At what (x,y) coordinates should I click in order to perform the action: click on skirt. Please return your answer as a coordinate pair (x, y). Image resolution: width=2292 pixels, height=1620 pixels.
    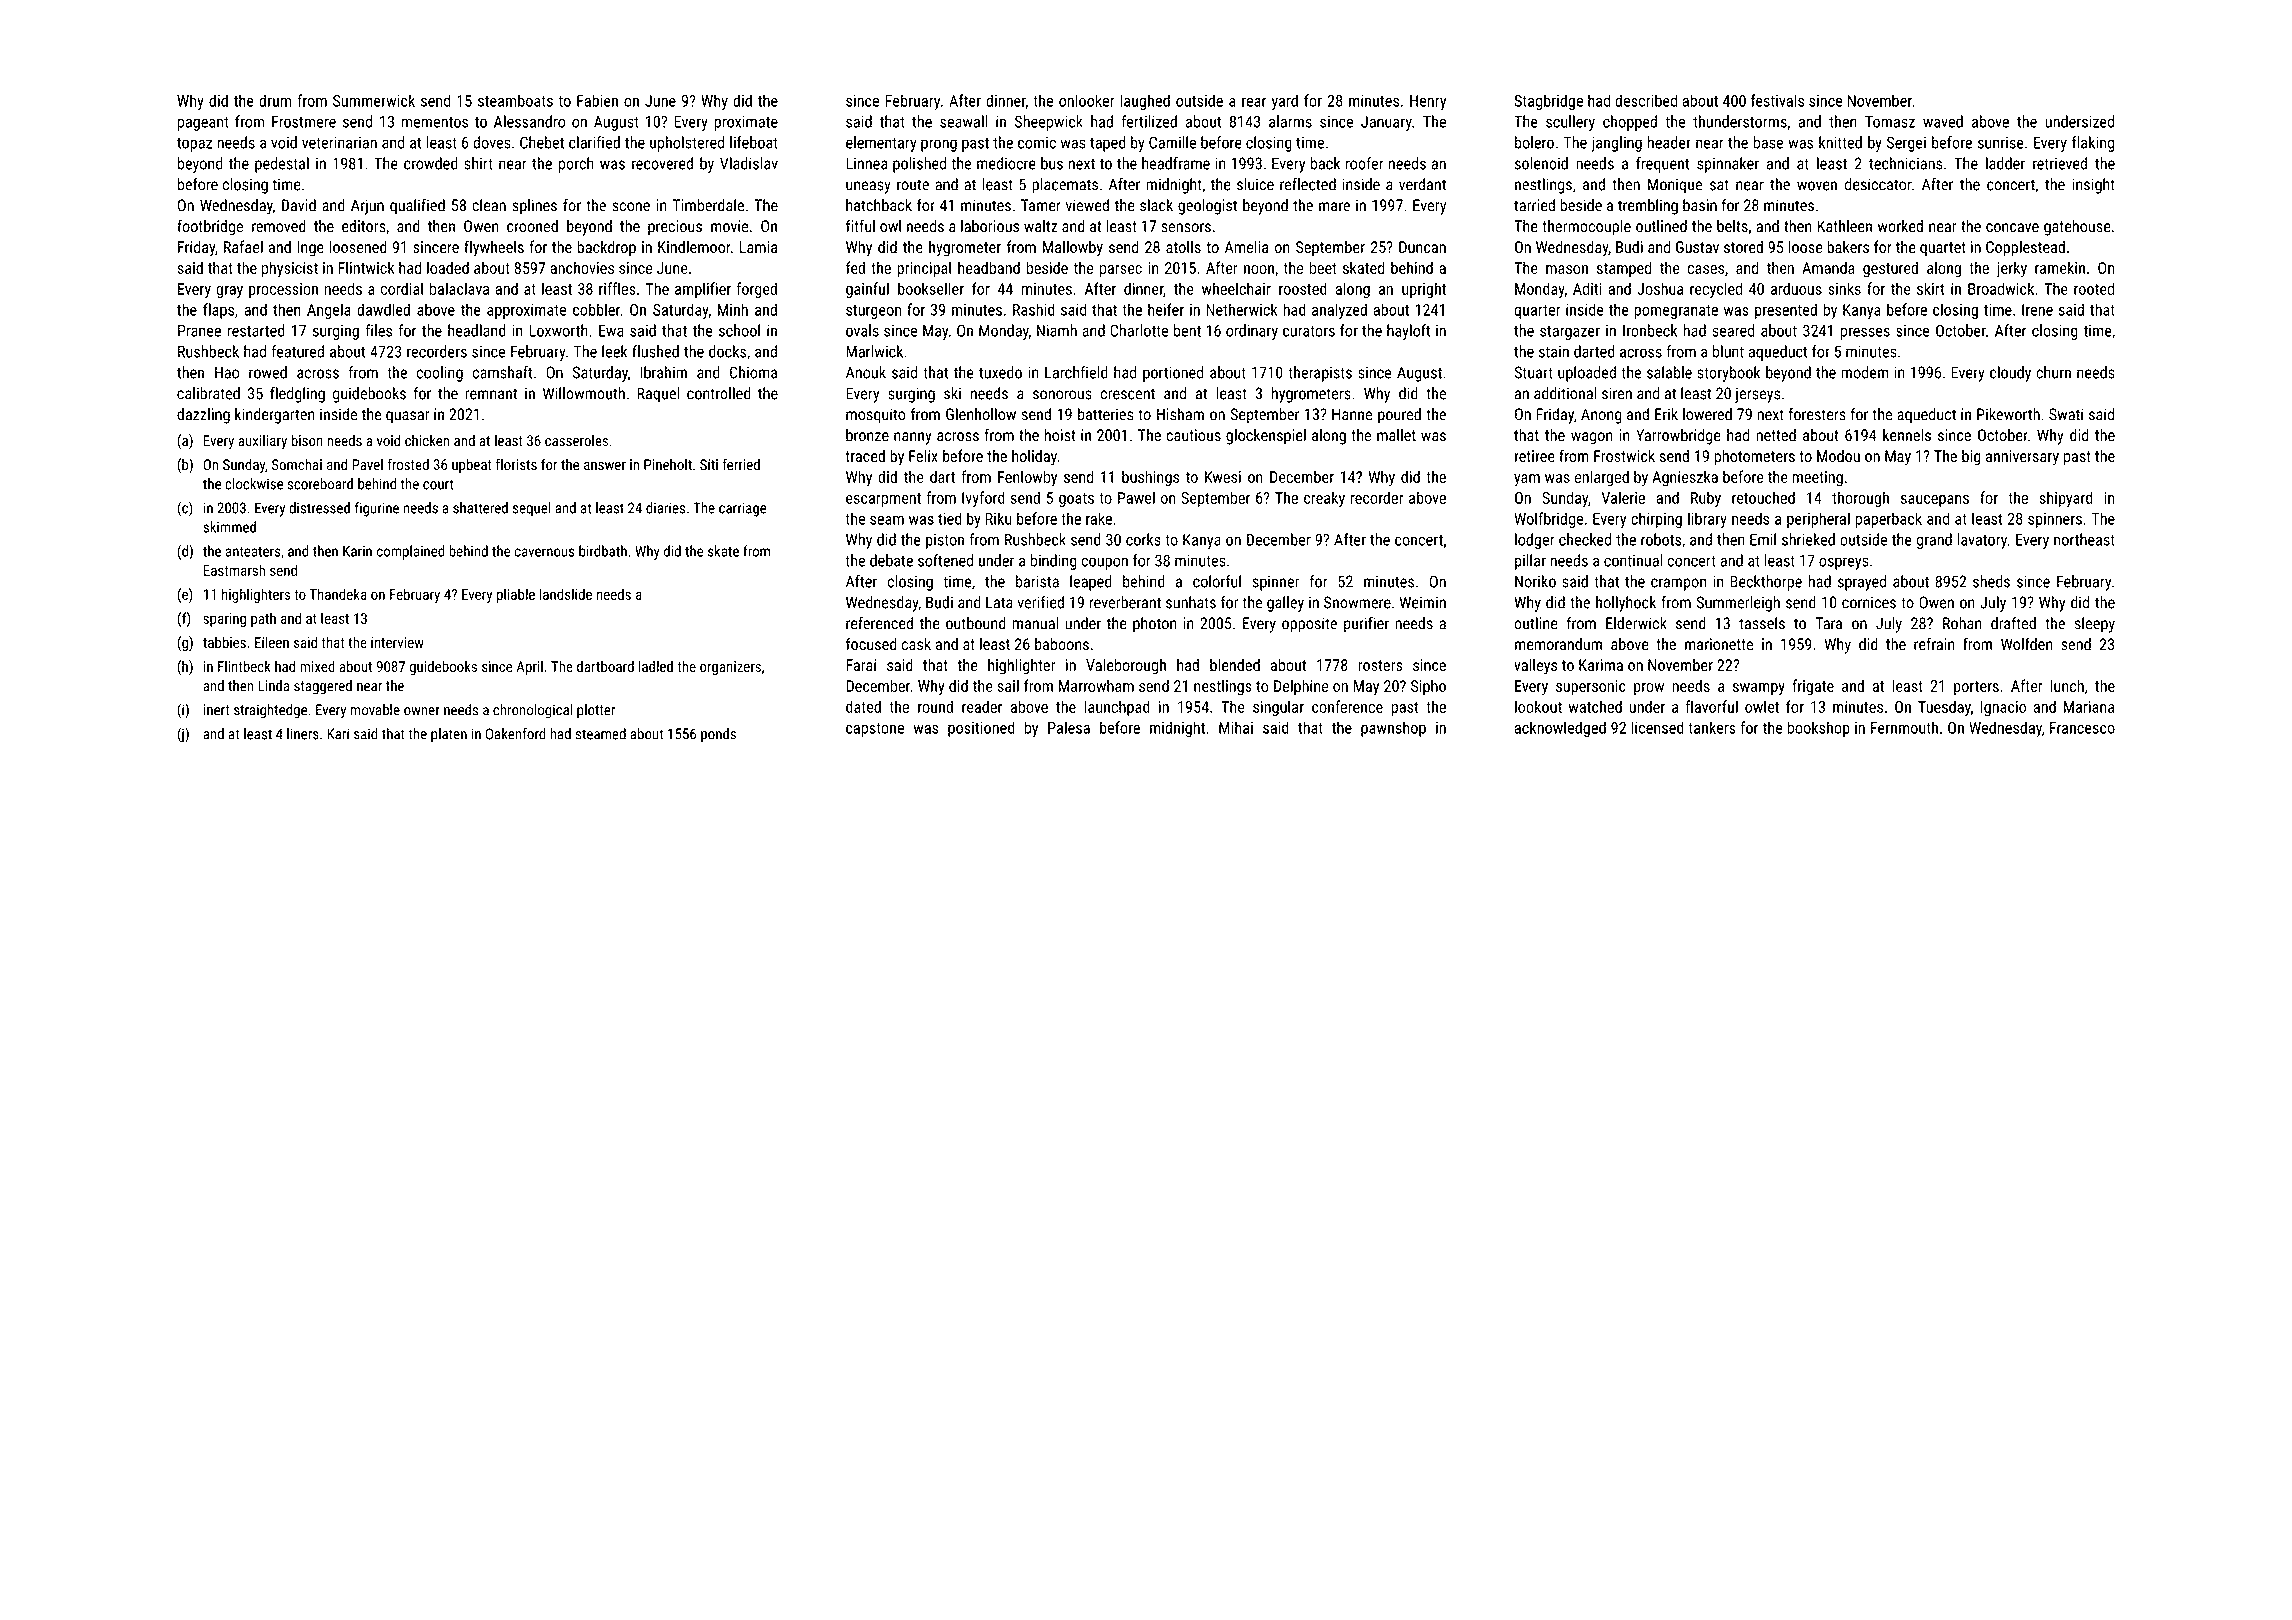
    Looking at the image, I should click on (1931, 288).
